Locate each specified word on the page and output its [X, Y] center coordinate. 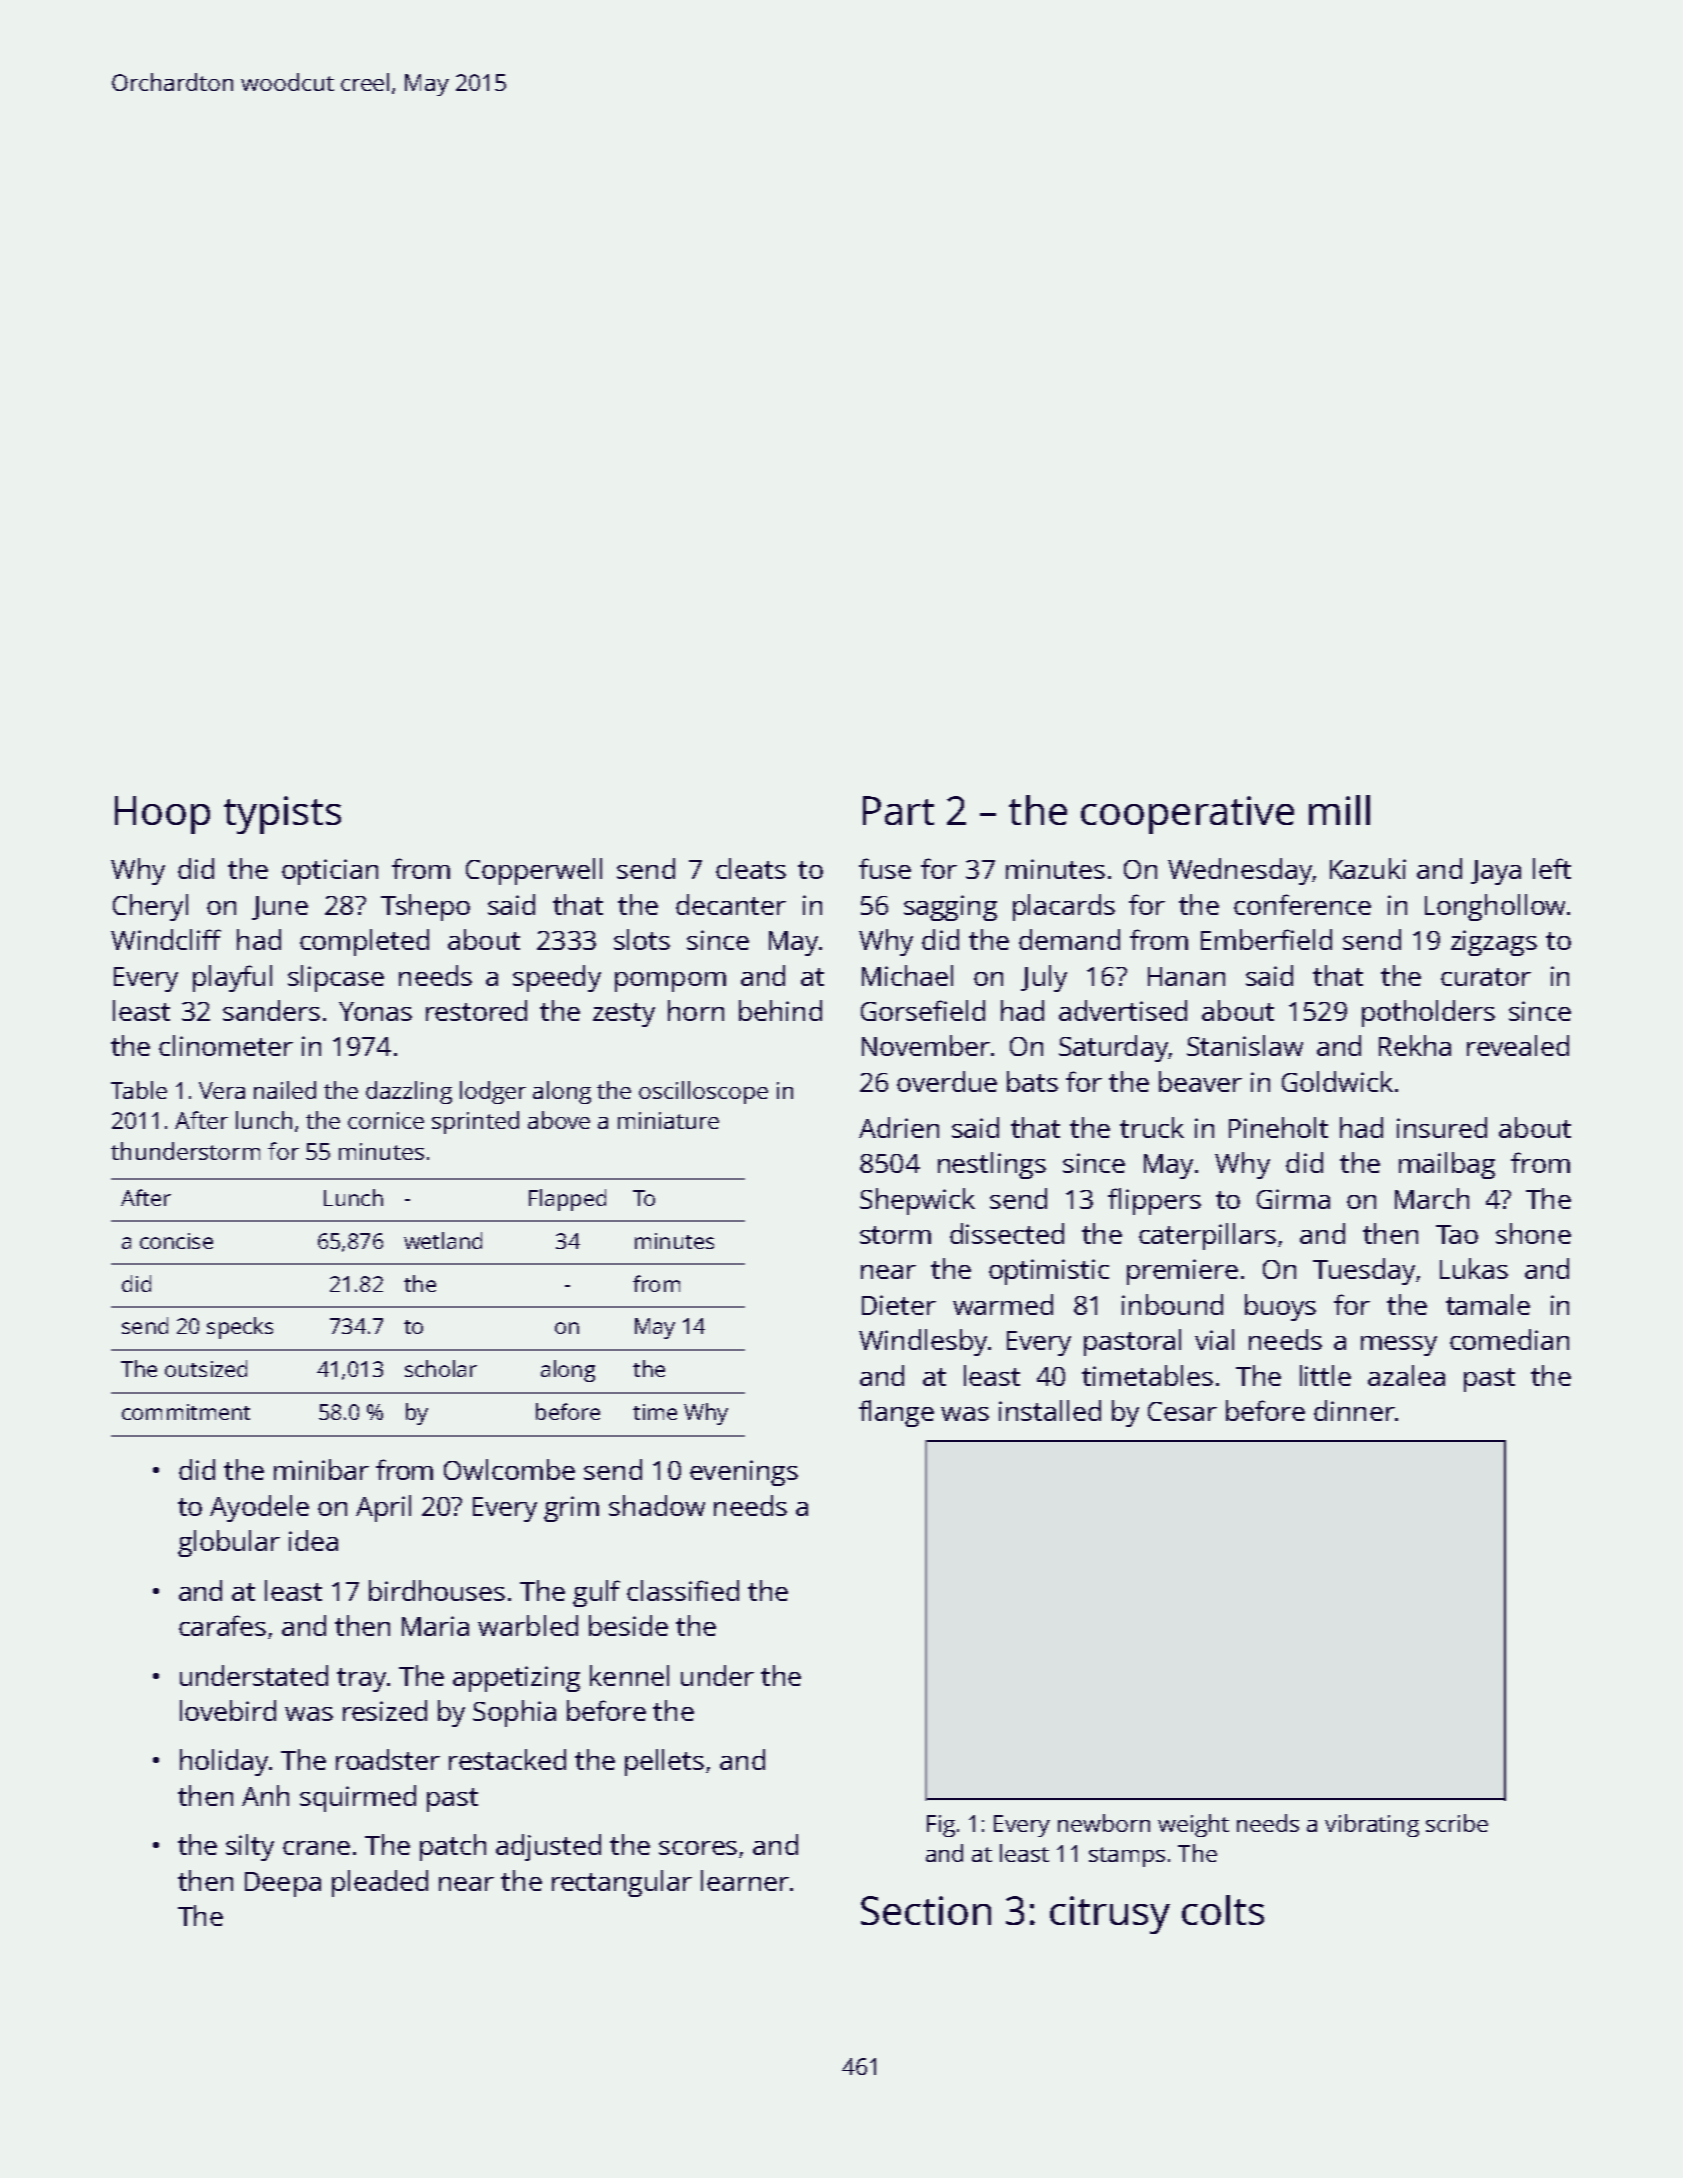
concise [176, 1241]
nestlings [992, 1165]
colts [1223, 1910]
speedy [557, 978]
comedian [1509, 1339]
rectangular [622, 1883]
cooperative [1187, 815]
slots [642, 939]
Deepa [283, 1884]
